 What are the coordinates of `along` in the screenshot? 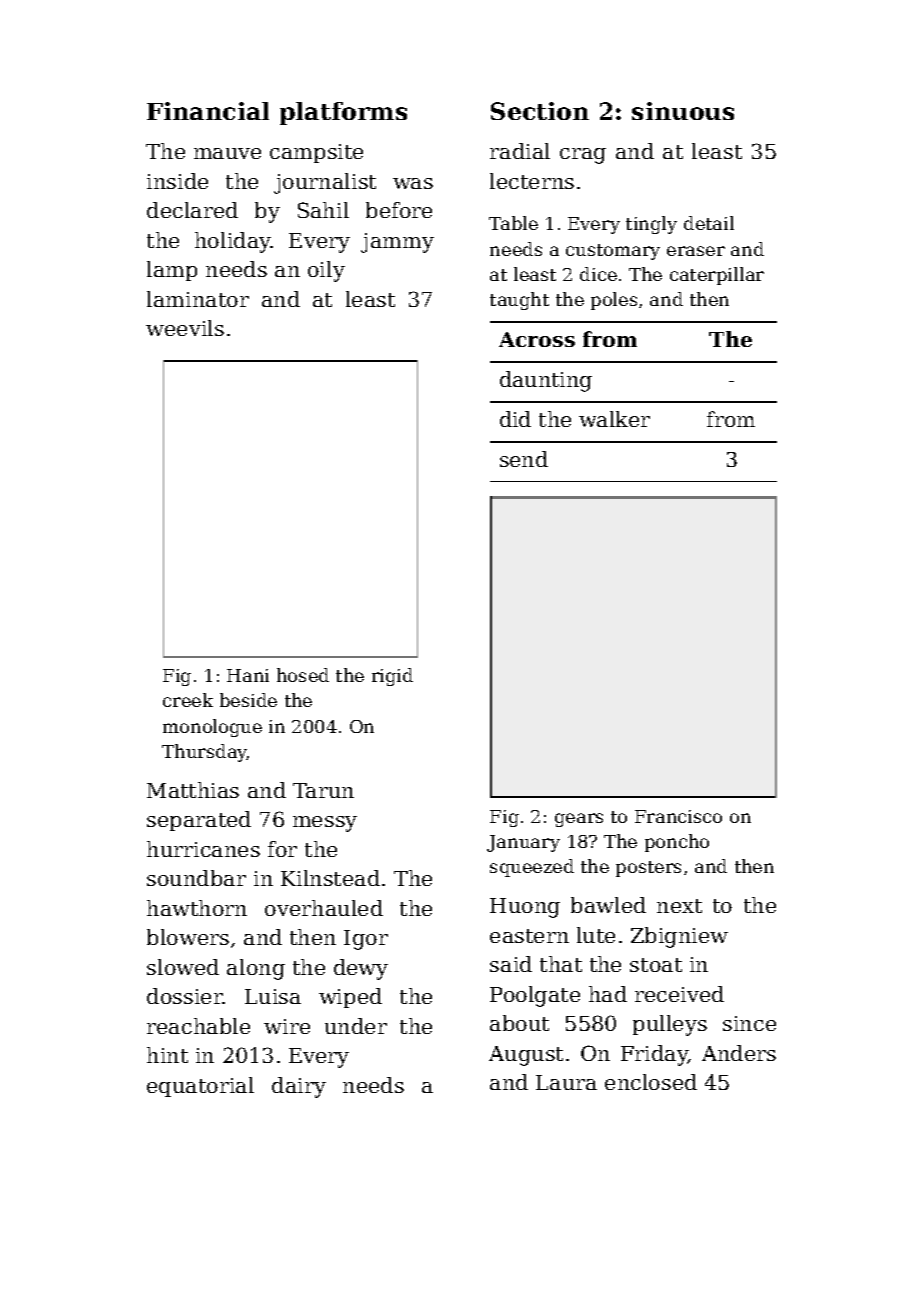 It's located at (256, 969).
